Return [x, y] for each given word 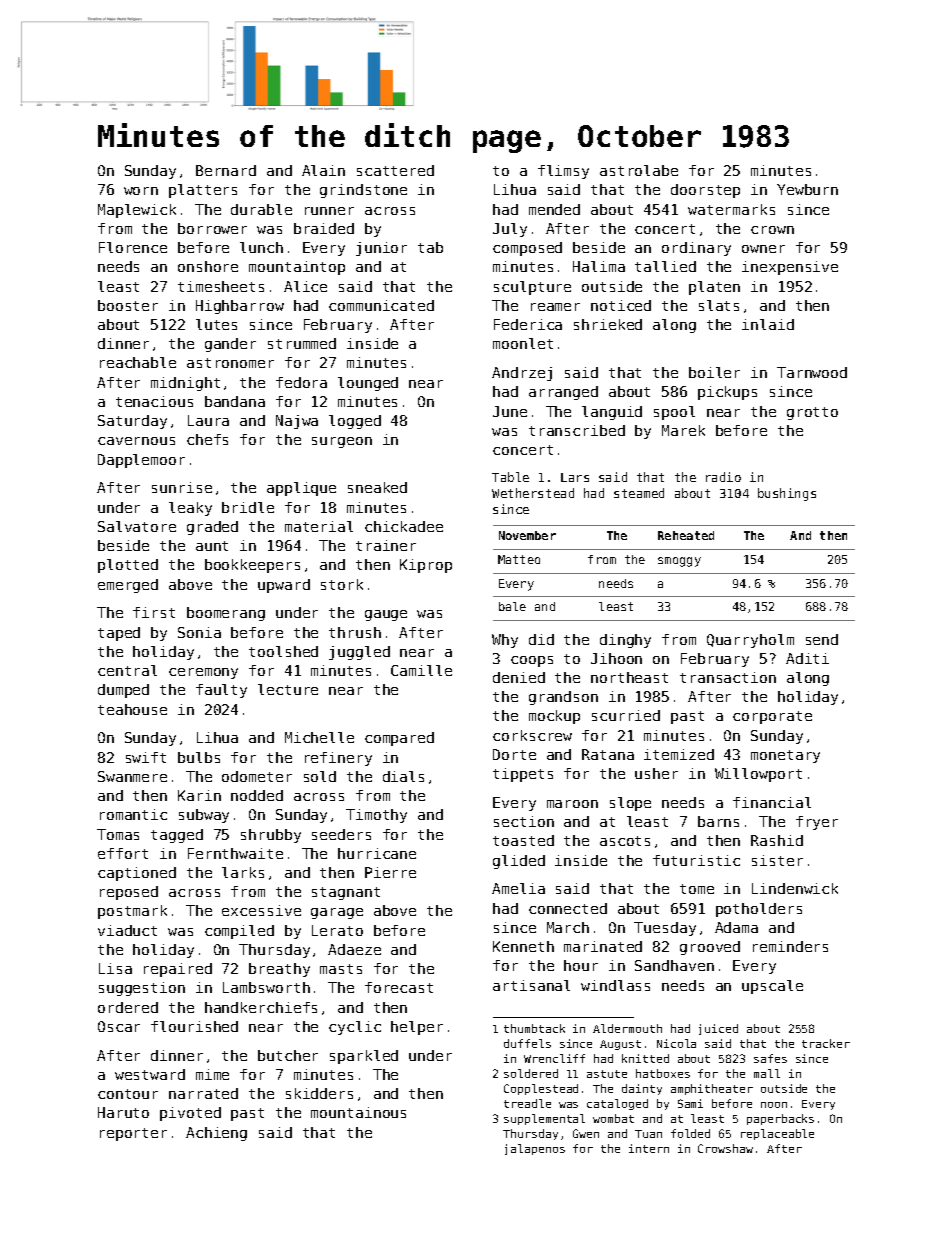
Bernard [226, 170]
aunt [212, 546]
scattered [395, 170]
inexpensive [790, 268]
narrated [203, 1093]
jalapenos [535, 1149]
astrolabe [639, 170]
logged [355, 422]
